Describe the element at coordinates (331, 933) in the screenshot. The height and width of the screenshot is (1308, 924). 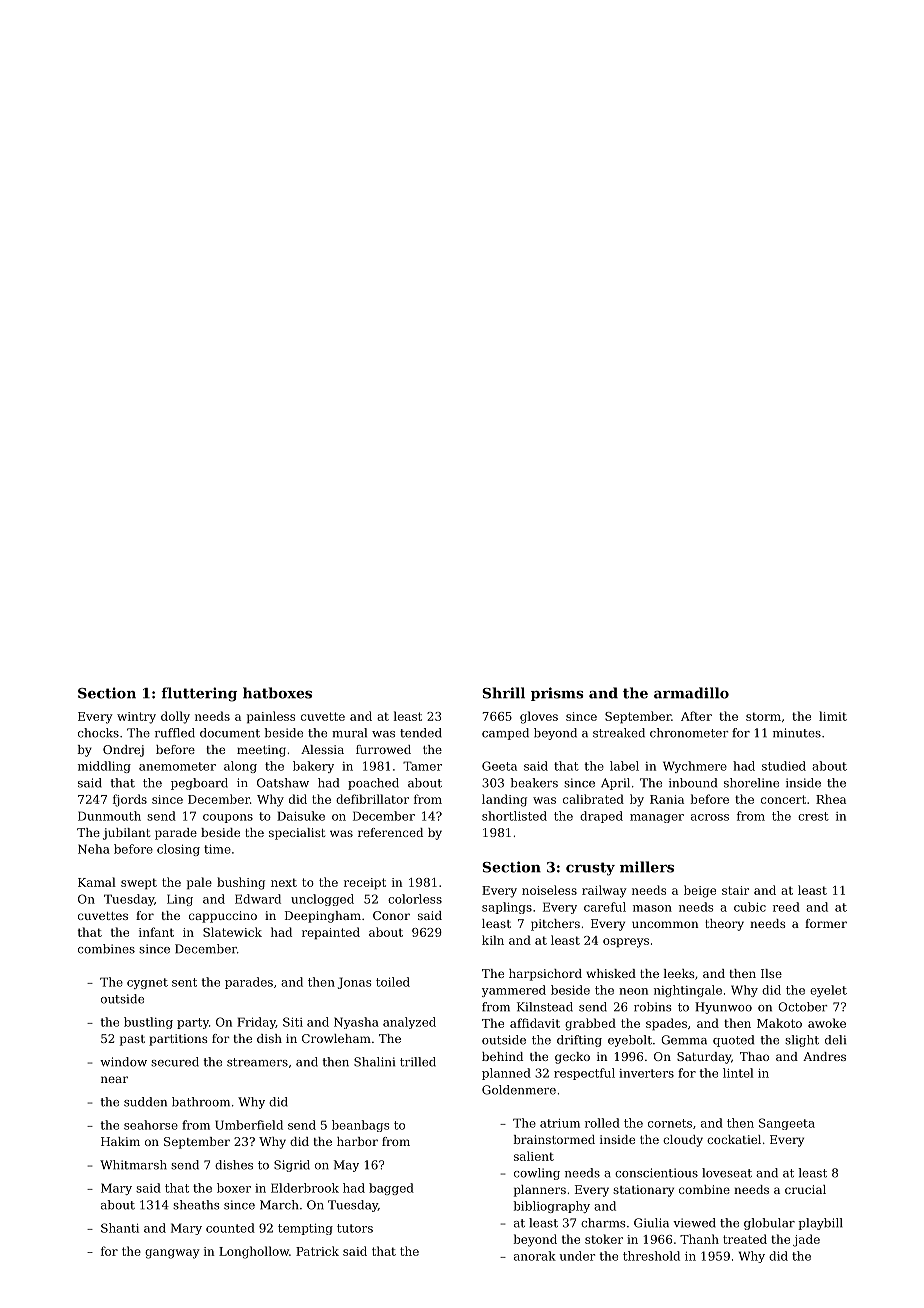
I see `repainted` at that location.
